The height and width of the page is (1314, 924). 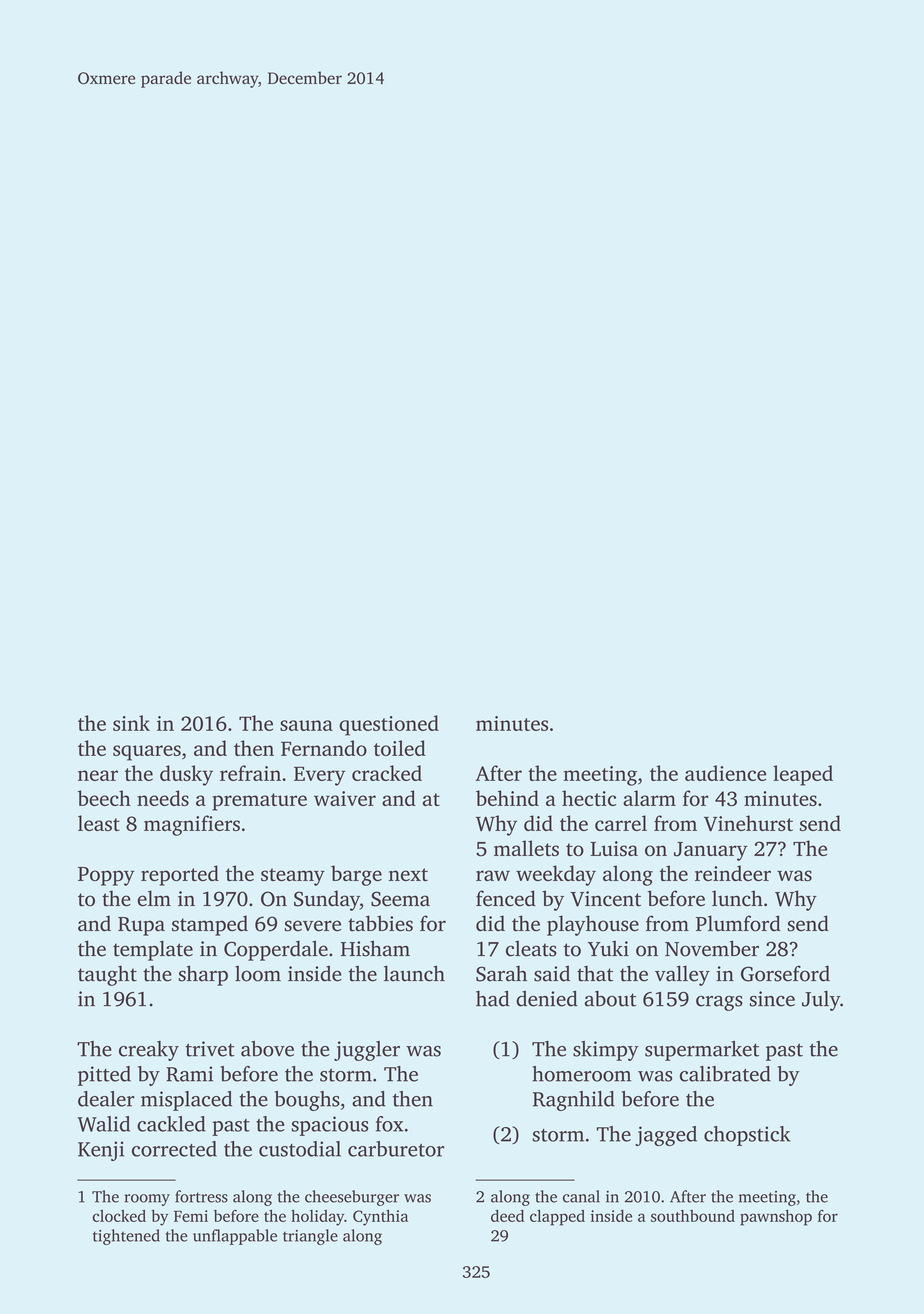 I want to click on behind, so click(x=507, y=798).
